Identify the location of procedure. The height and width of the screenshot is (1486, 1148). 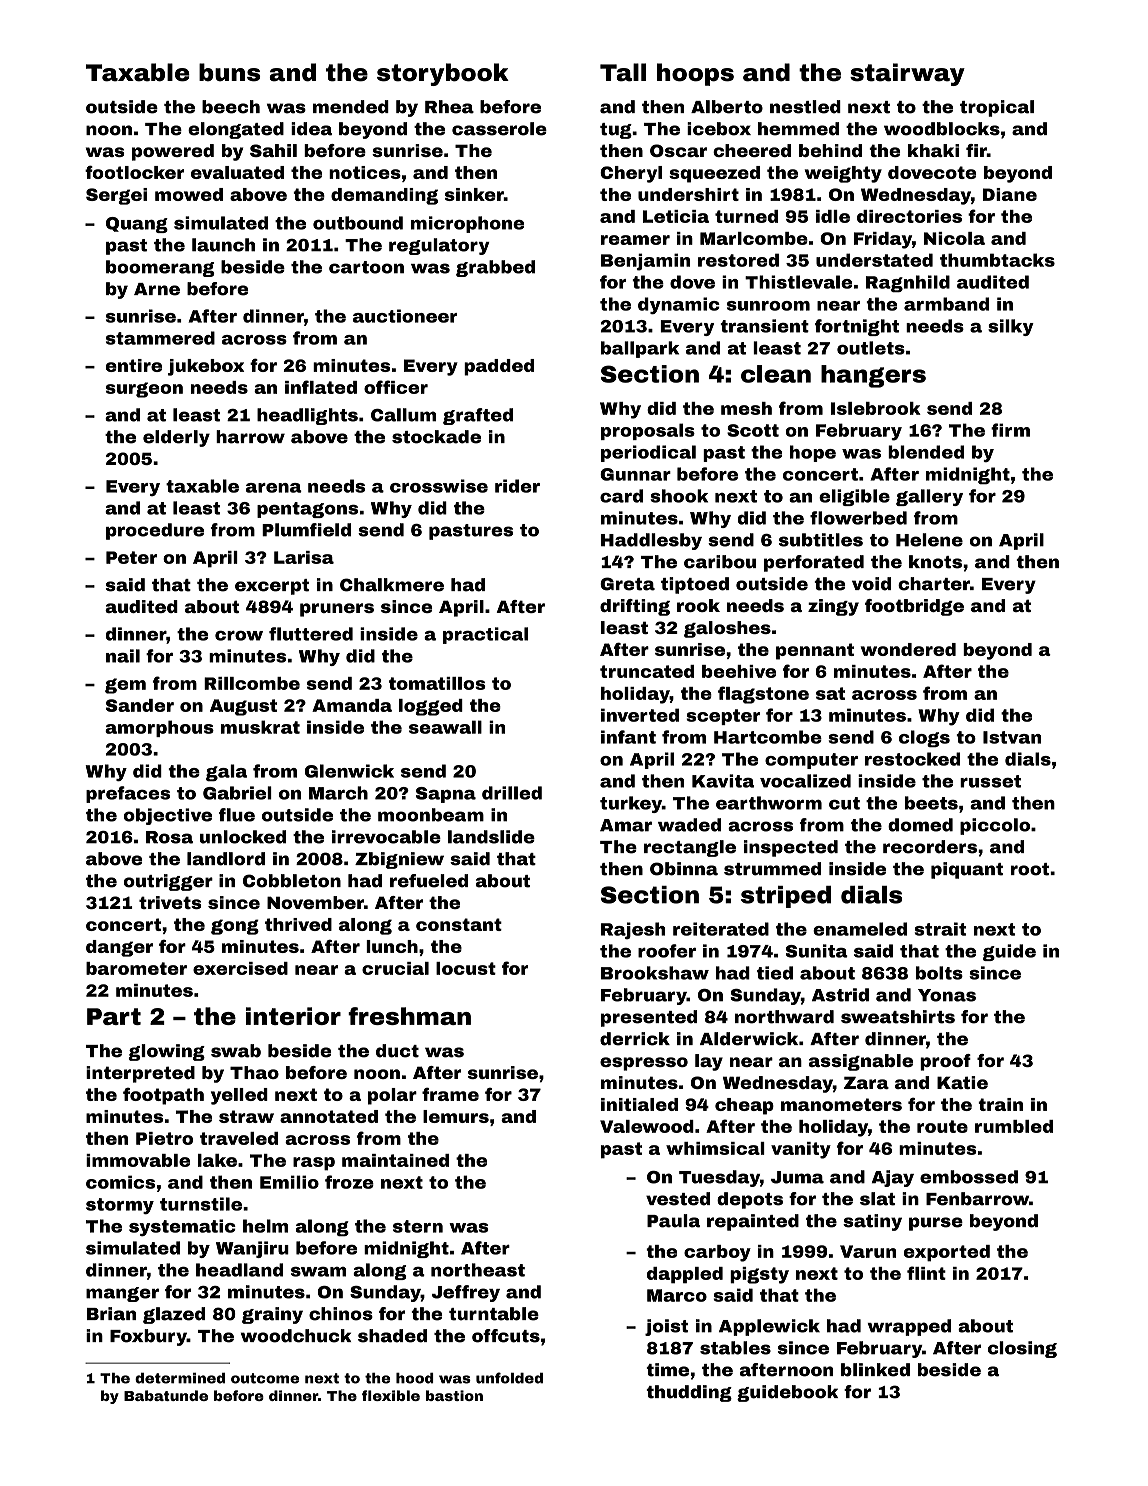
(155, 531).
